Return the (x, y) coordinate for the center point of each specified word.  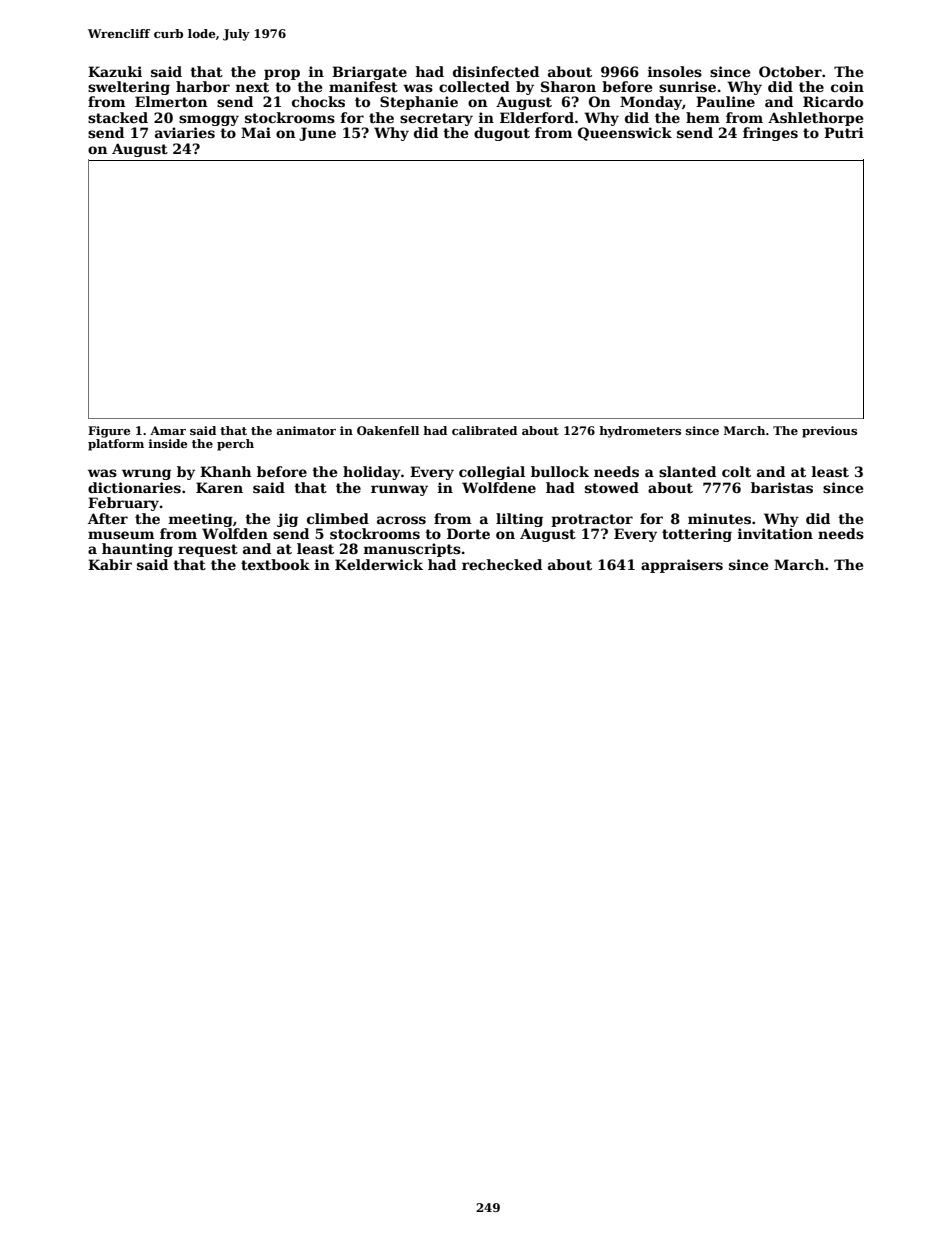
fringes (770, 134)
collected (474, 86)
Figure (109, 432)
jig (287, 520)
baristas (782, 487)
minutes (719, 518)
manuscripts (412, 550)
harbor (203, 86)
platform (116, 445)
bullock (560, 471)
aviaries (185, 132)
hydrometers (640, 432)
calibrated (484, 430)
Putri (844, 132)
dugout (502, 134)
